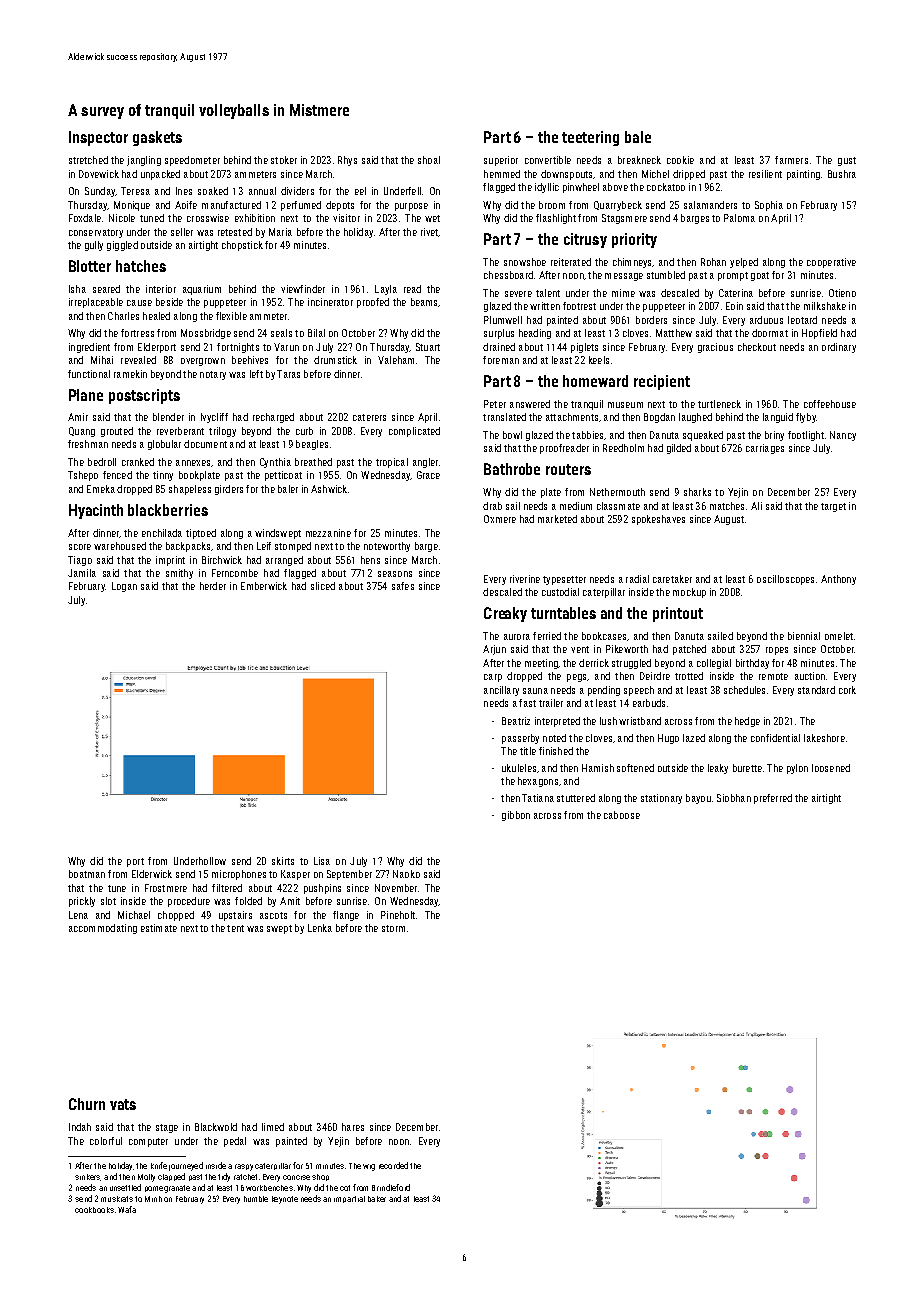 This screenshot has height=1308, width=924. I want to click on boatman, so click(87, 874).
